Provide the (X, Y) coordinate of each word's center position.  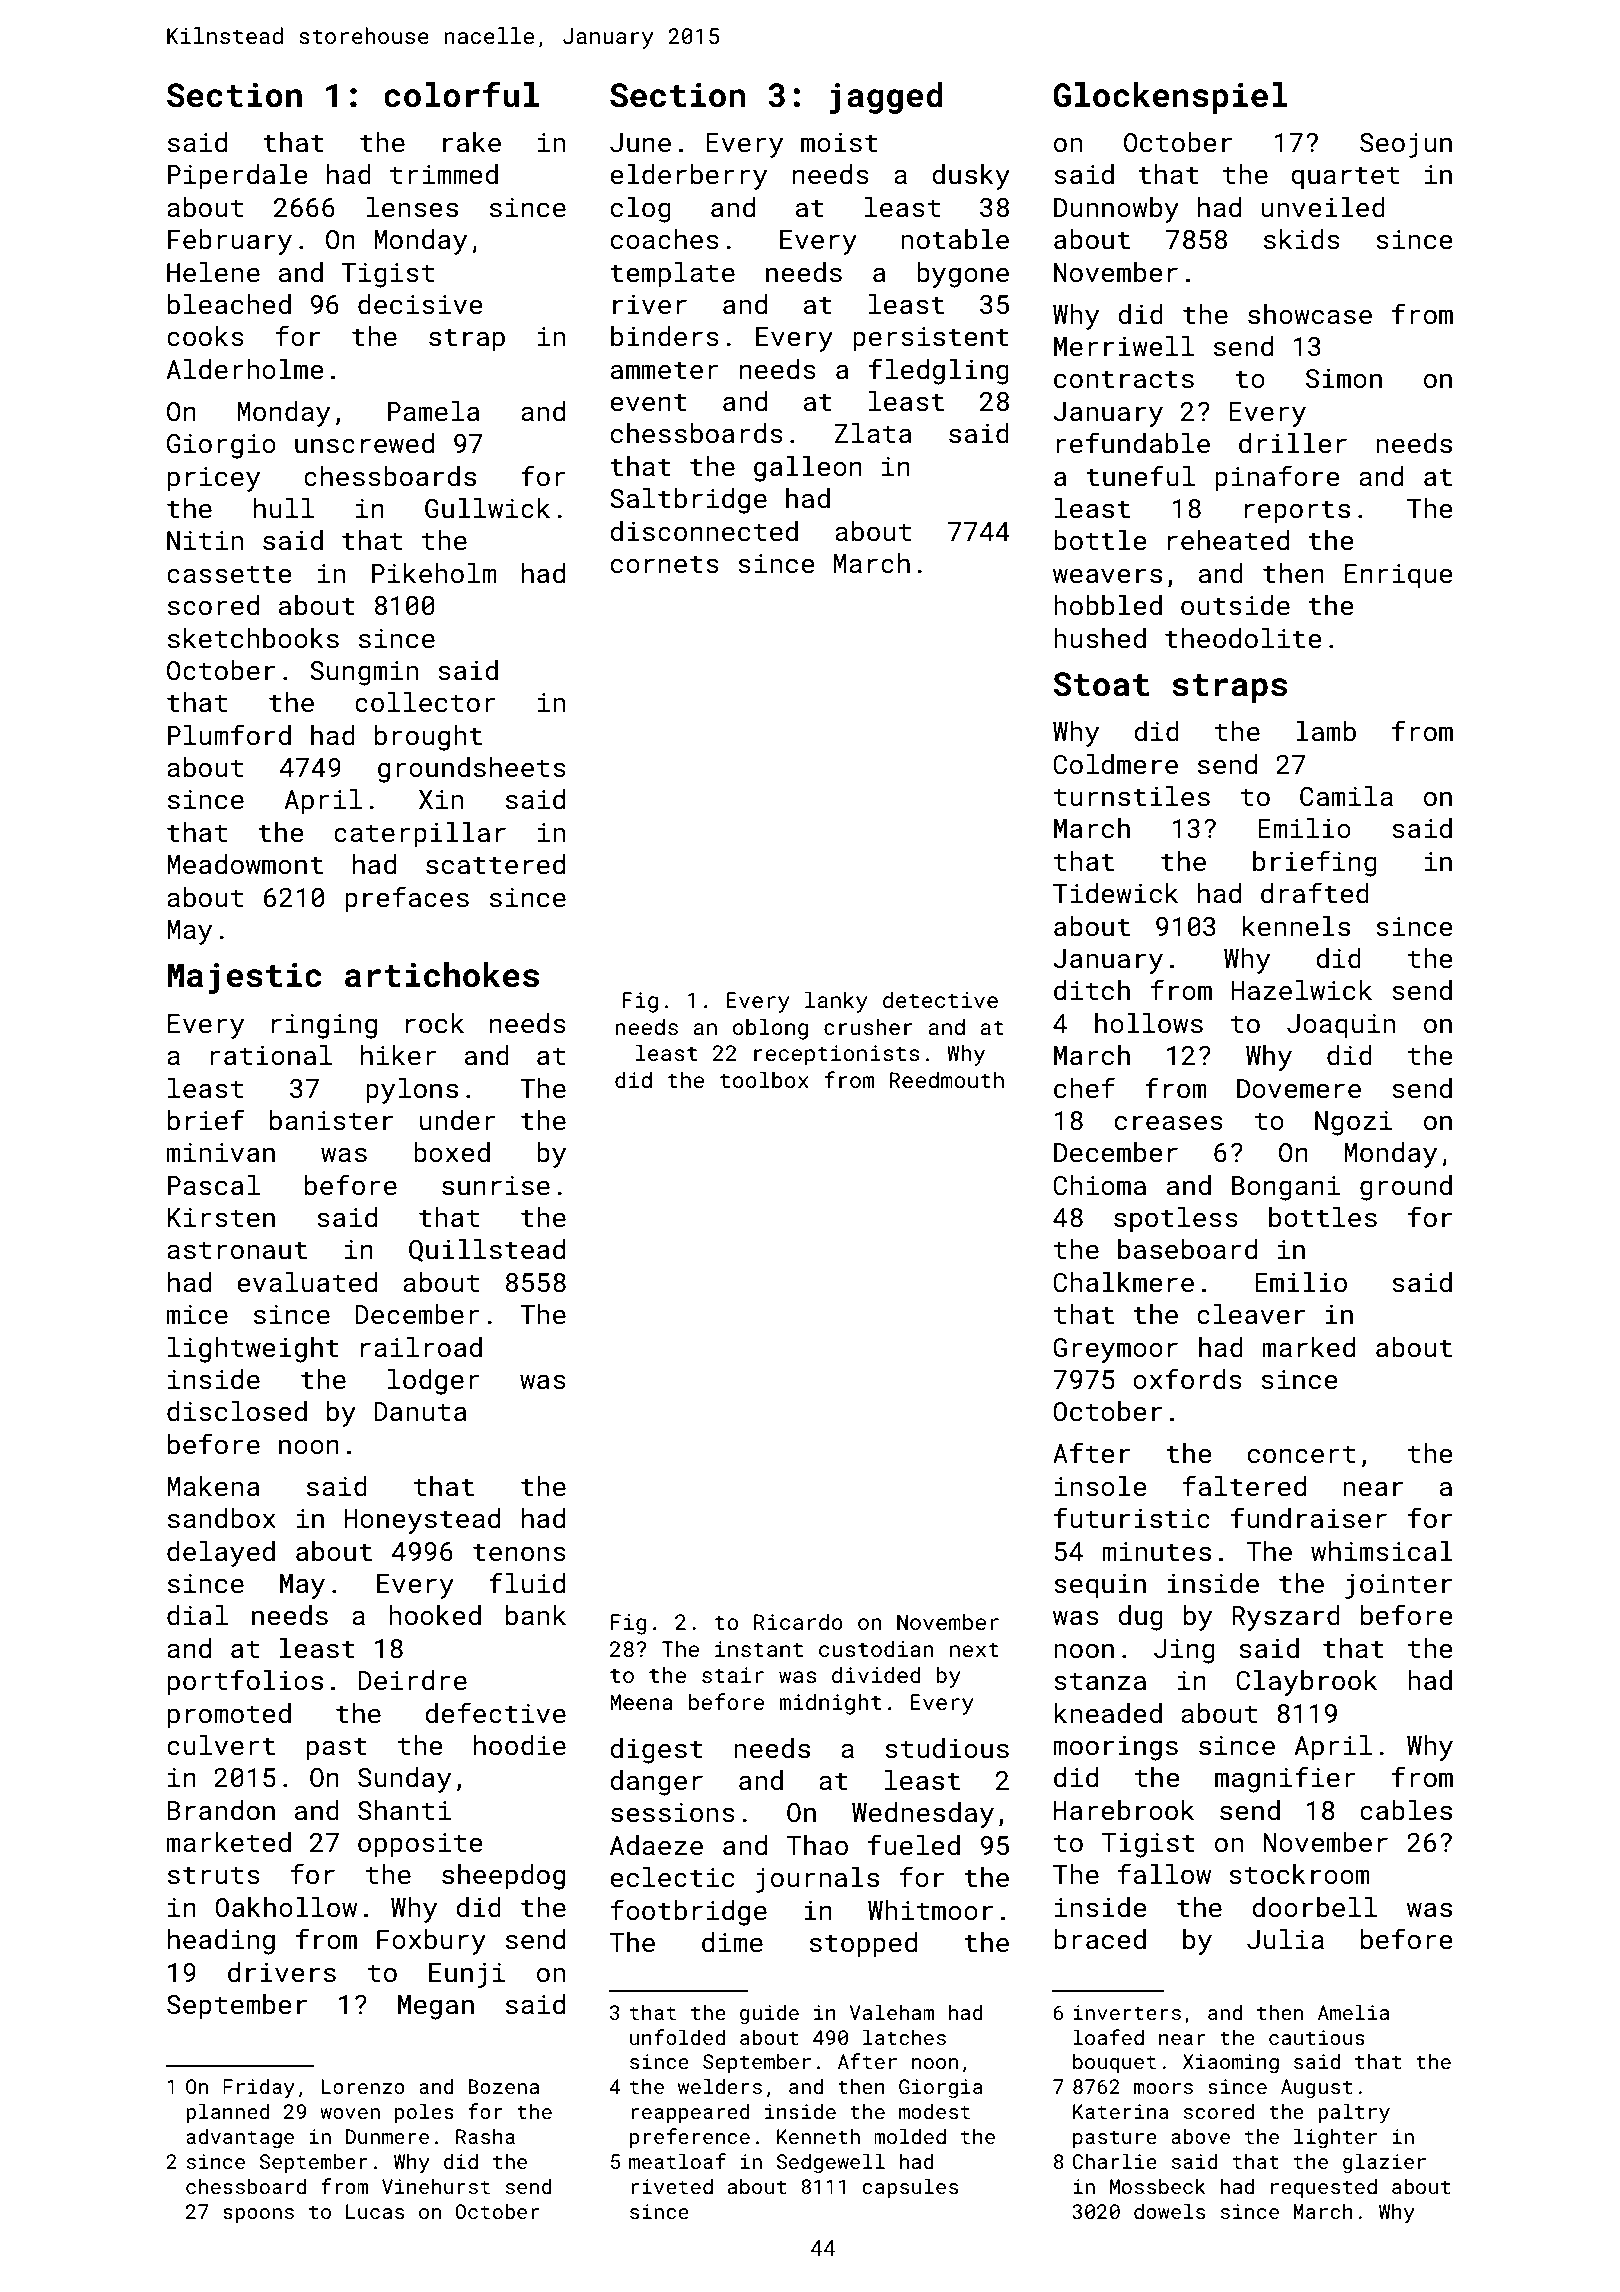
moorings (1115, 1748)
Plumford (229, 735)
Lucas (375, 2211)
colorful (461, 94)
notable (955, 239)
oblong (770, 1029)
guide (769, 2014)
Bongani (1286, 1188)
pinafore (1277, 478)
